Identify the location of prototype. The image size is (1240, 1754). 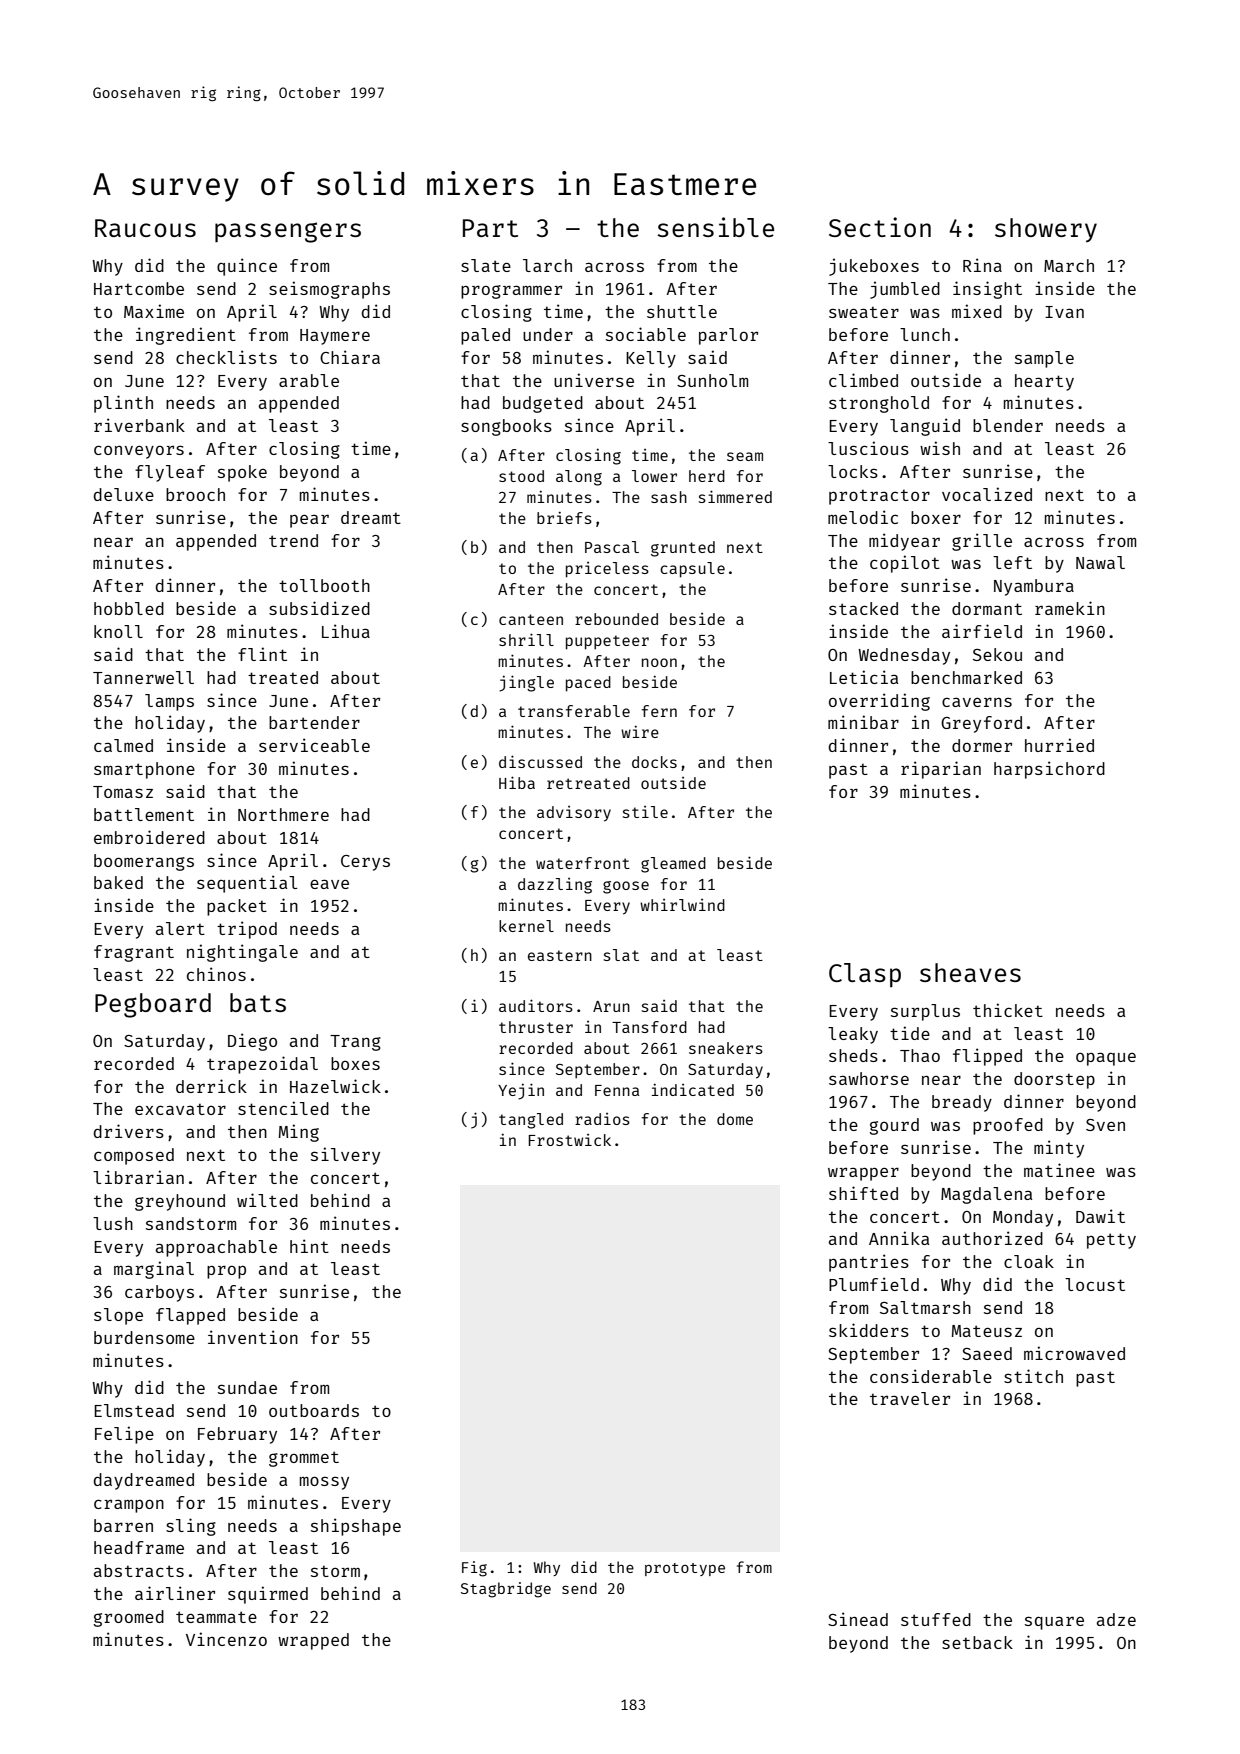
(685, 1569).
